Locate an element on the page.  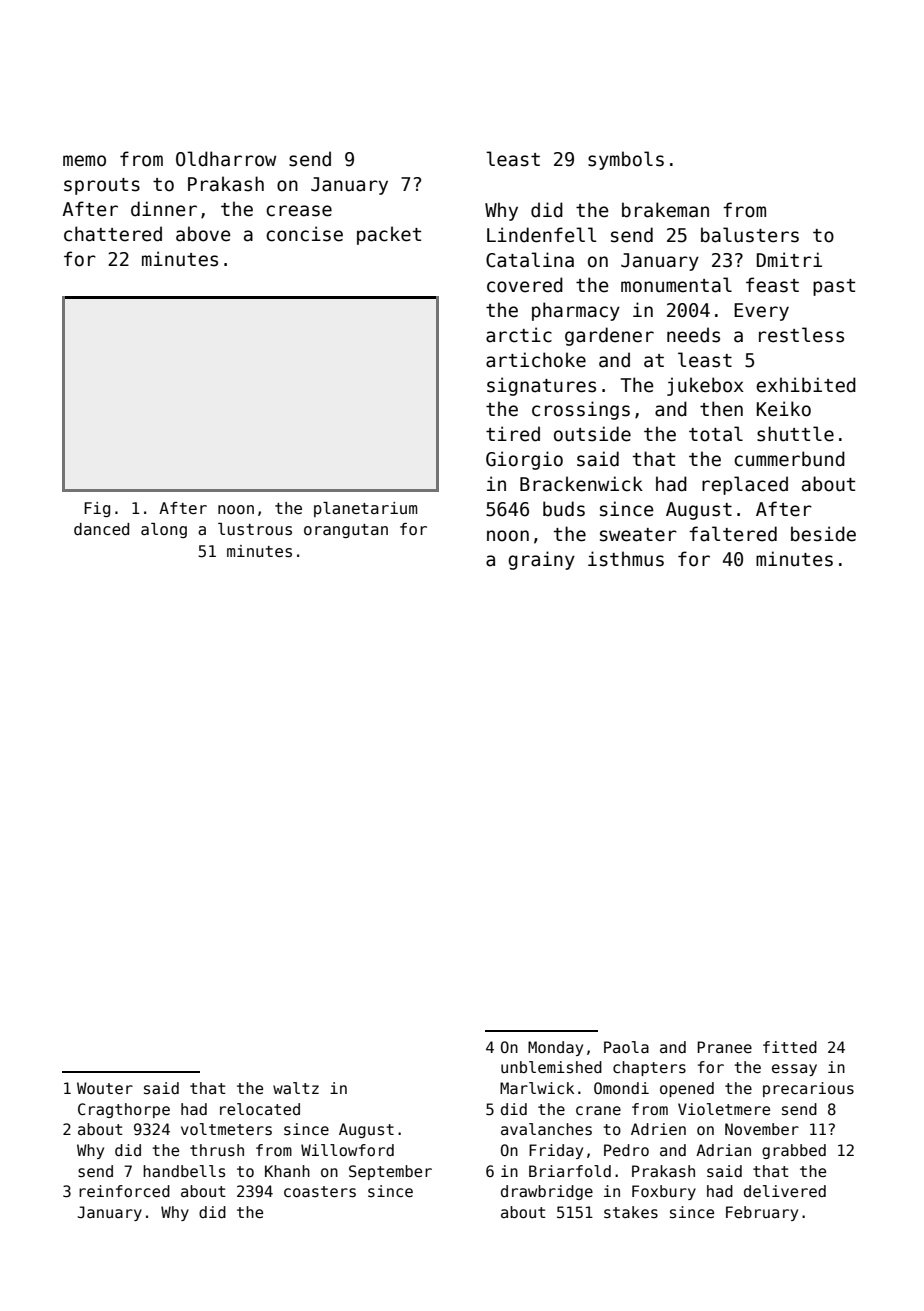
symbols is located at coordinates (626, 160).
